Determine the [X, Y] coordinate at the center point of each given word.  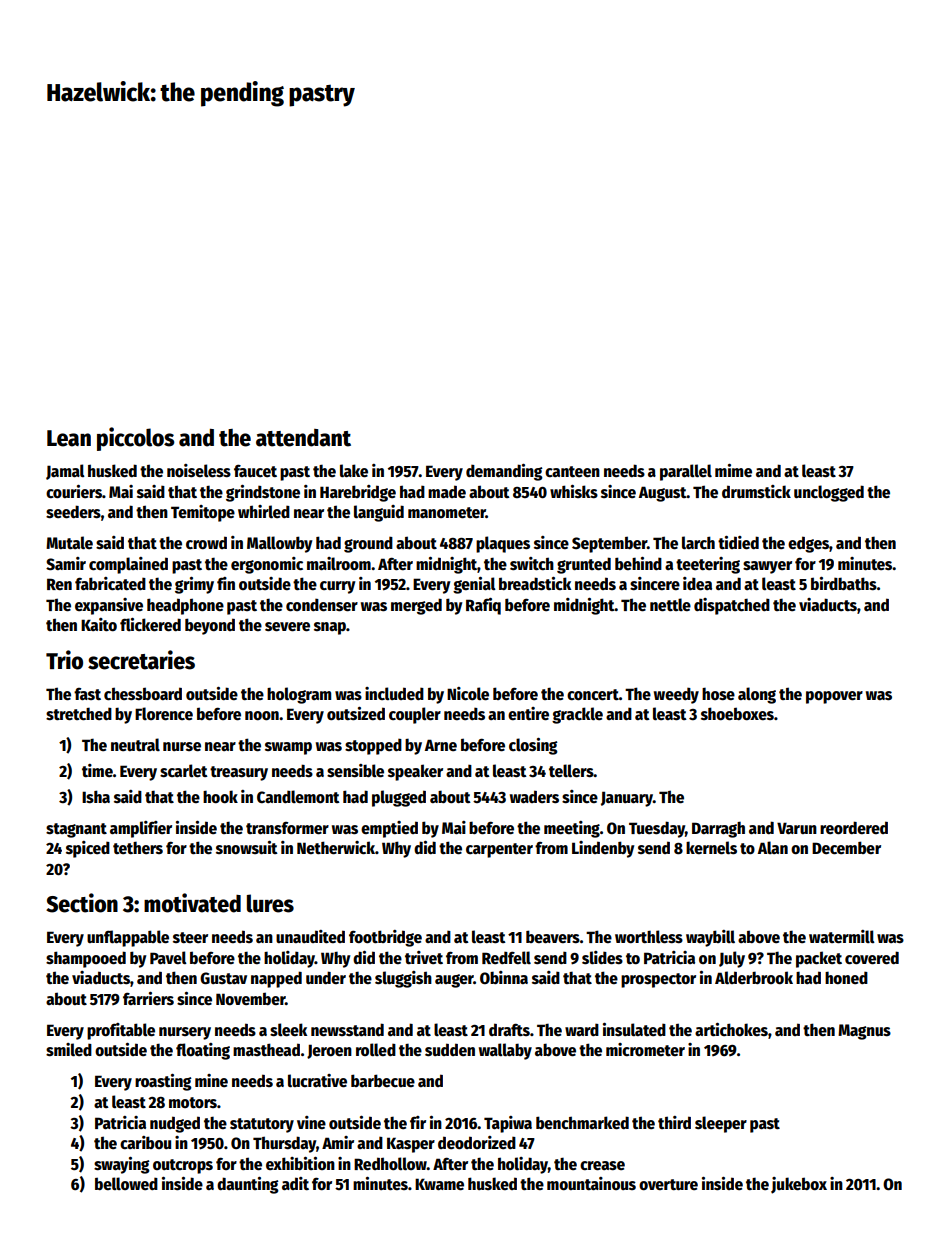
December [846, 848]
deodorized [477, 1143]
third [674, 1122]
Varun [797, 828]
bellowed [126, 1183]
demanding [504, 472]
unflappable [128, 938]
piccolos [136, 439]
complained [128, 565]
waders [534, 797]
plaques [503, 544]
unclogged [829, 493]
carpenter [499, 850]
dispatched [732, 606]
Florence [164, 714]
